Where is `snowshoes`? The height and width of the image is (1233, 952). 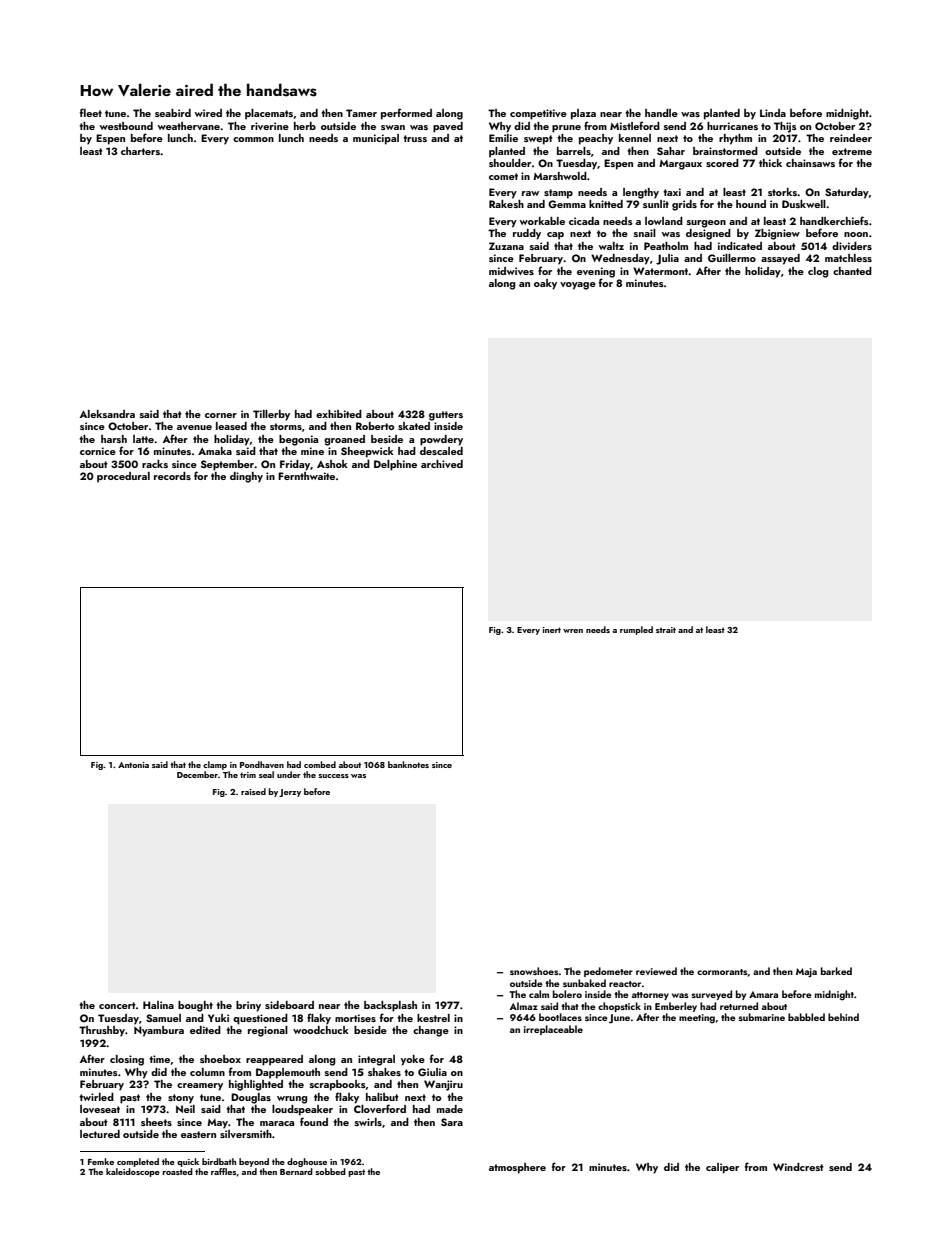
snowshoes is located at coordinates (534, 971).
